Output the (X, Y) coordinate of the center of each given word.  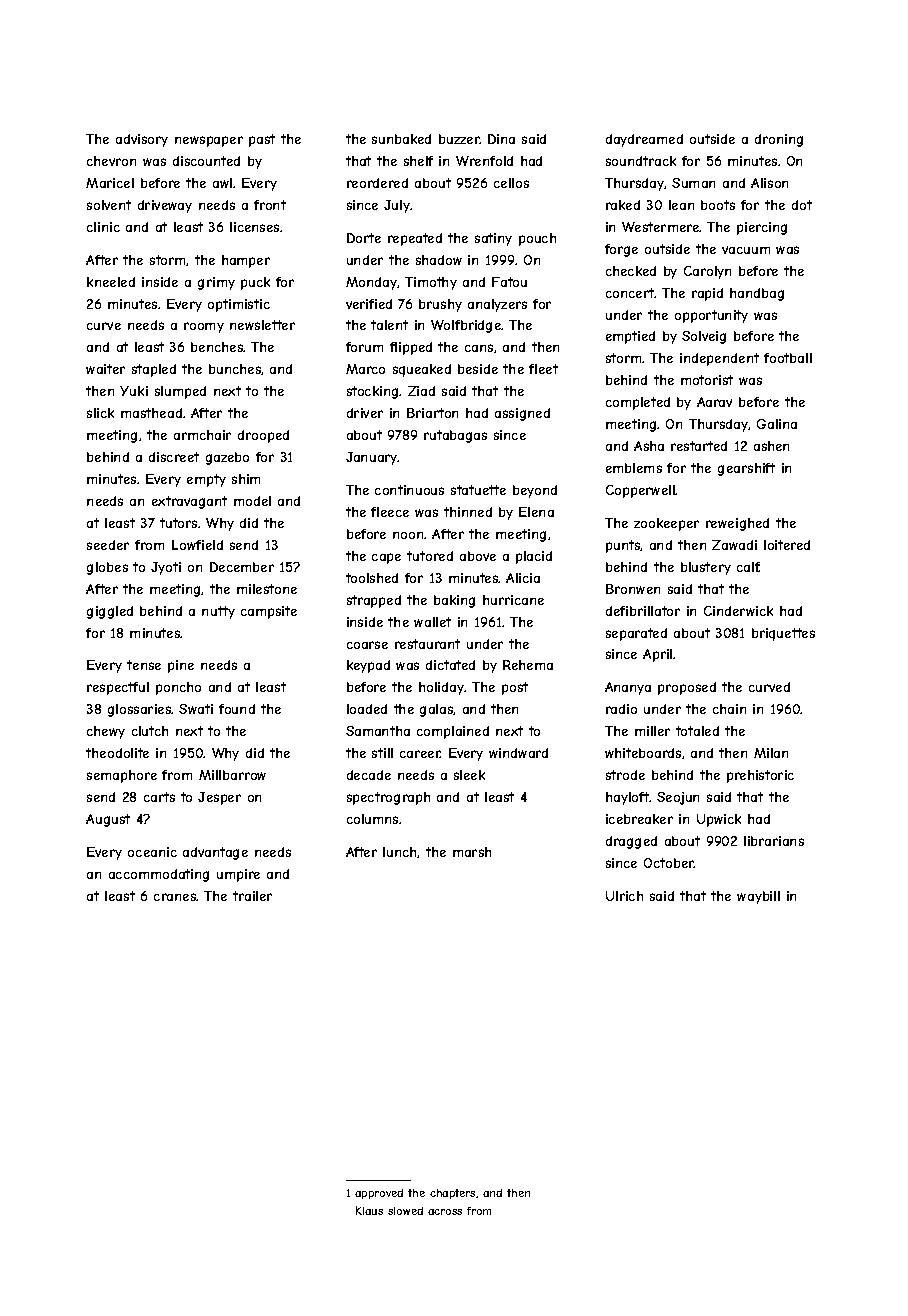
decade (369, 775)
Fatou (509, 282)
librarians (774, 841)
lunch (400, 852)
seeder (108, 545)
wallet (432, 622)
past (262, 140)
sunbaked (401, 139)
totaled (697, 731)
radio (621, 709)
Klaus (369, 1210)
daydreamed (644, 140)
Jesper (219, 798)
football (788, 358)
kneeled (111, 282)
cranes (175, 897)
